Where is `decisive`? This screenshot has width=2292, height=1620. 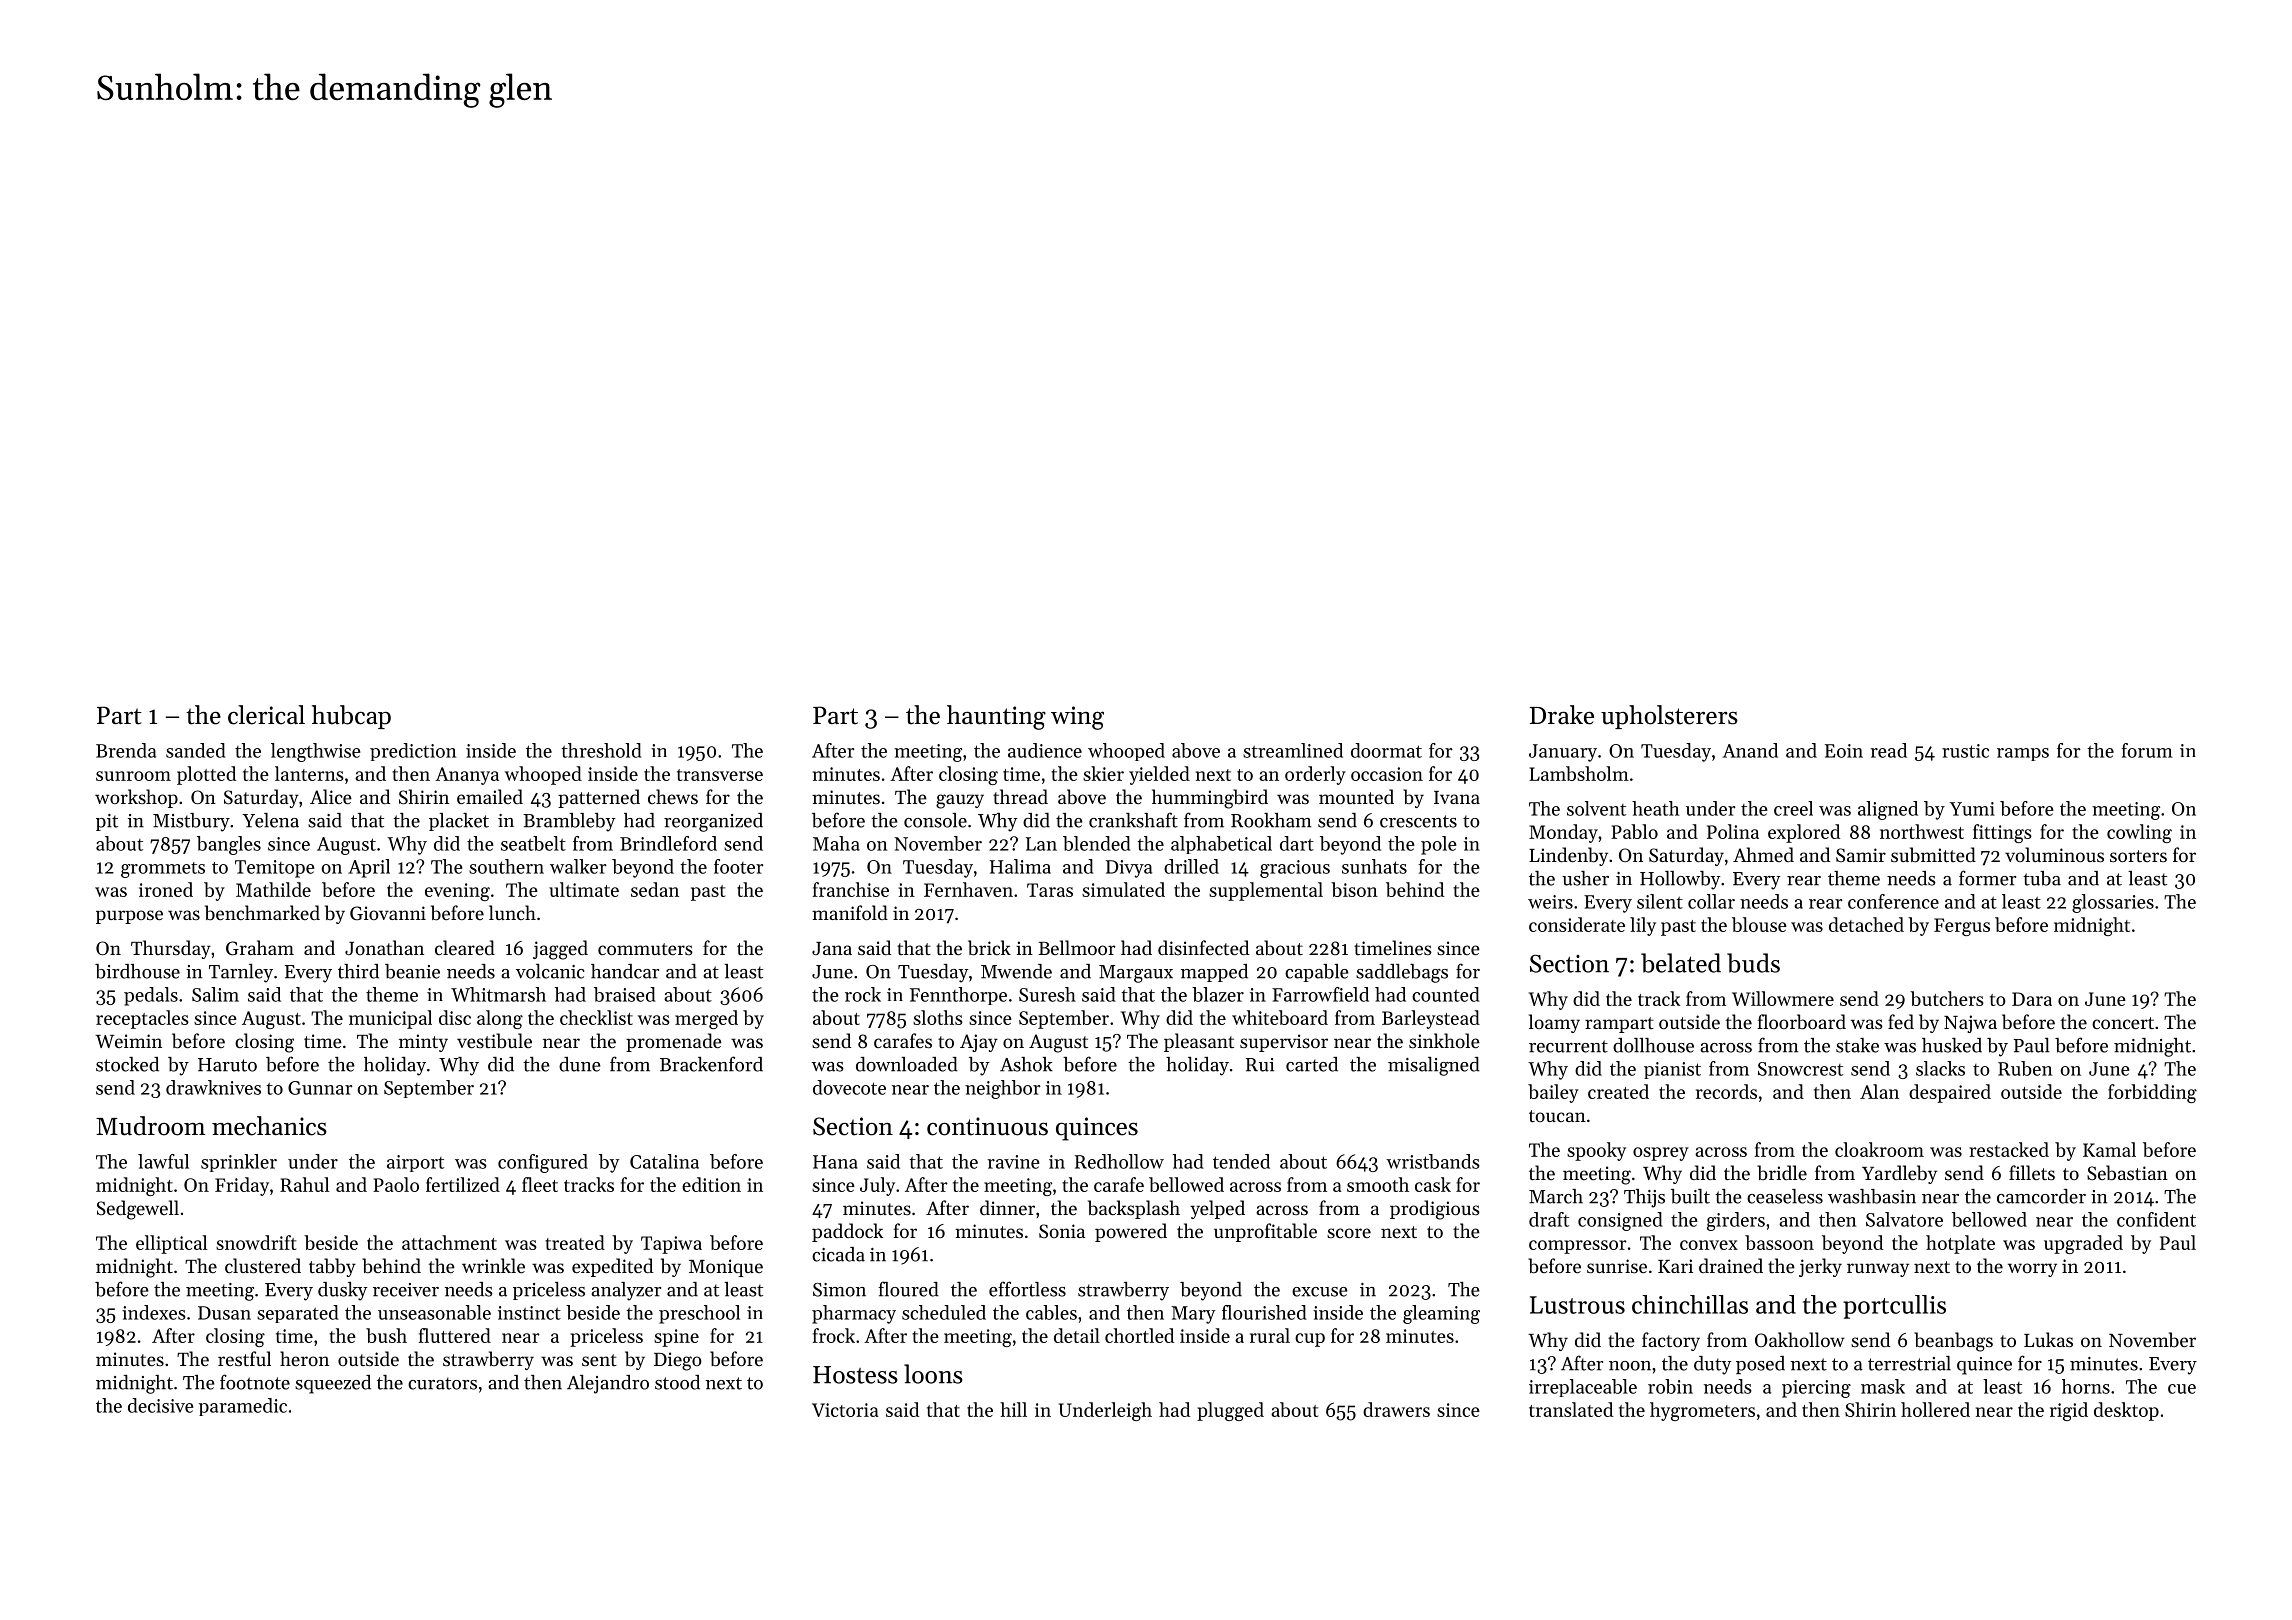 decisive is located at coordinates (161, 1405).
